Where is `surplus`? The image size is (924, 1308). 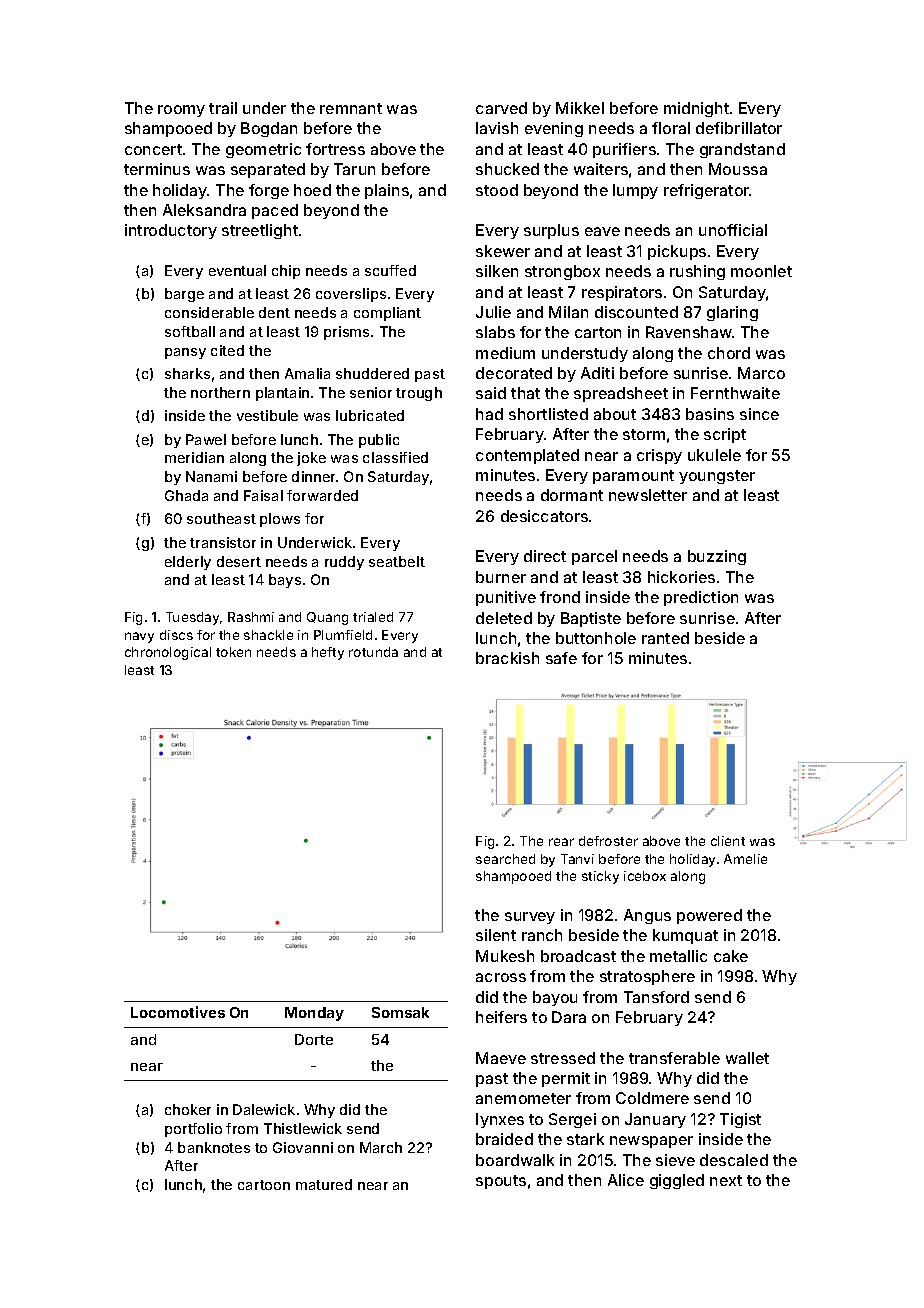 surplus is located at coordinates (551, 231).
